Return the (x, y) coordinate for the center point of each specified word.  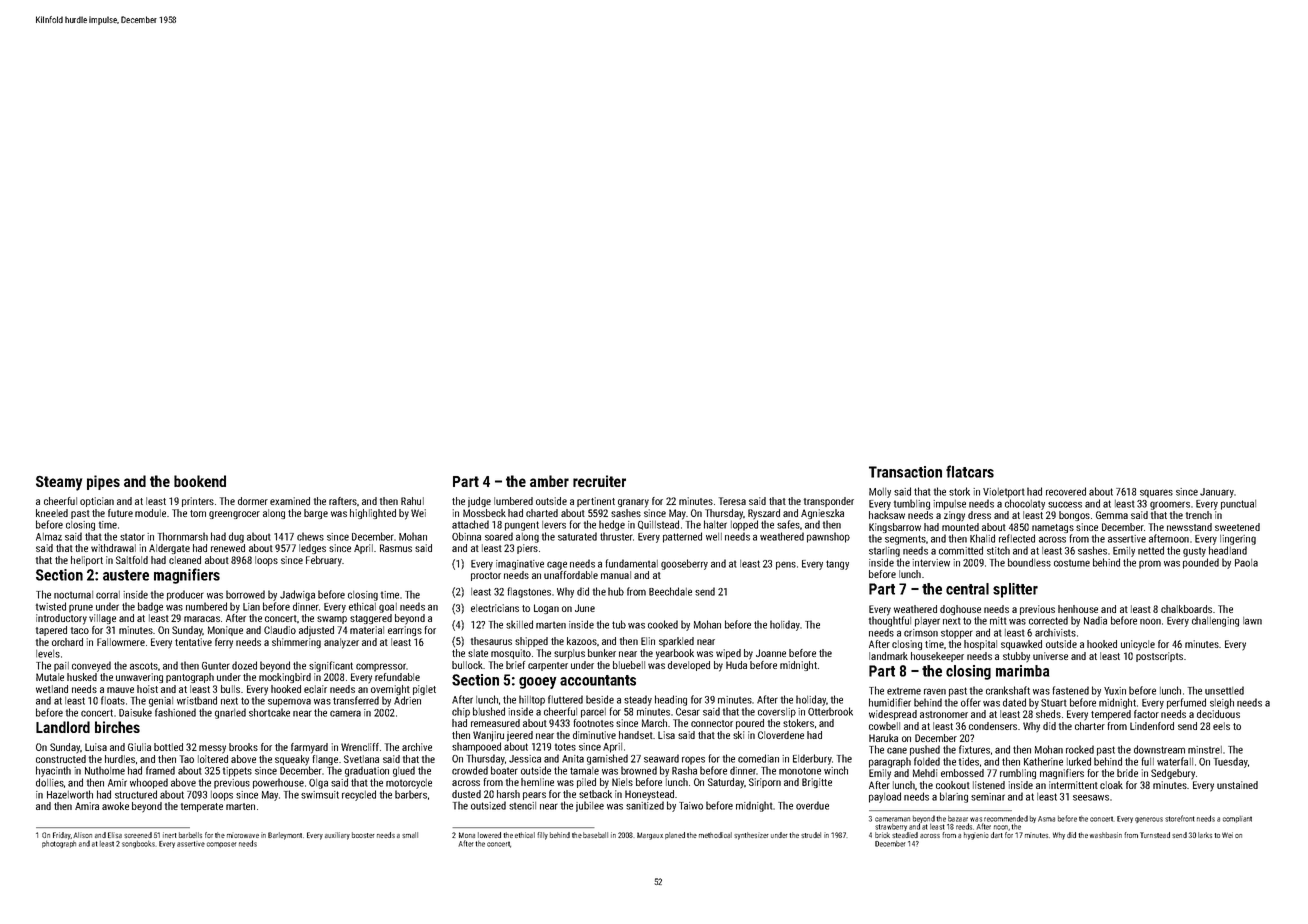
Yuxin (1115, 691)
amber (549, 481)
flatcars (970, 471)
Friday (62, 836)
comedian (758, 758)
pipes (103, 482)
